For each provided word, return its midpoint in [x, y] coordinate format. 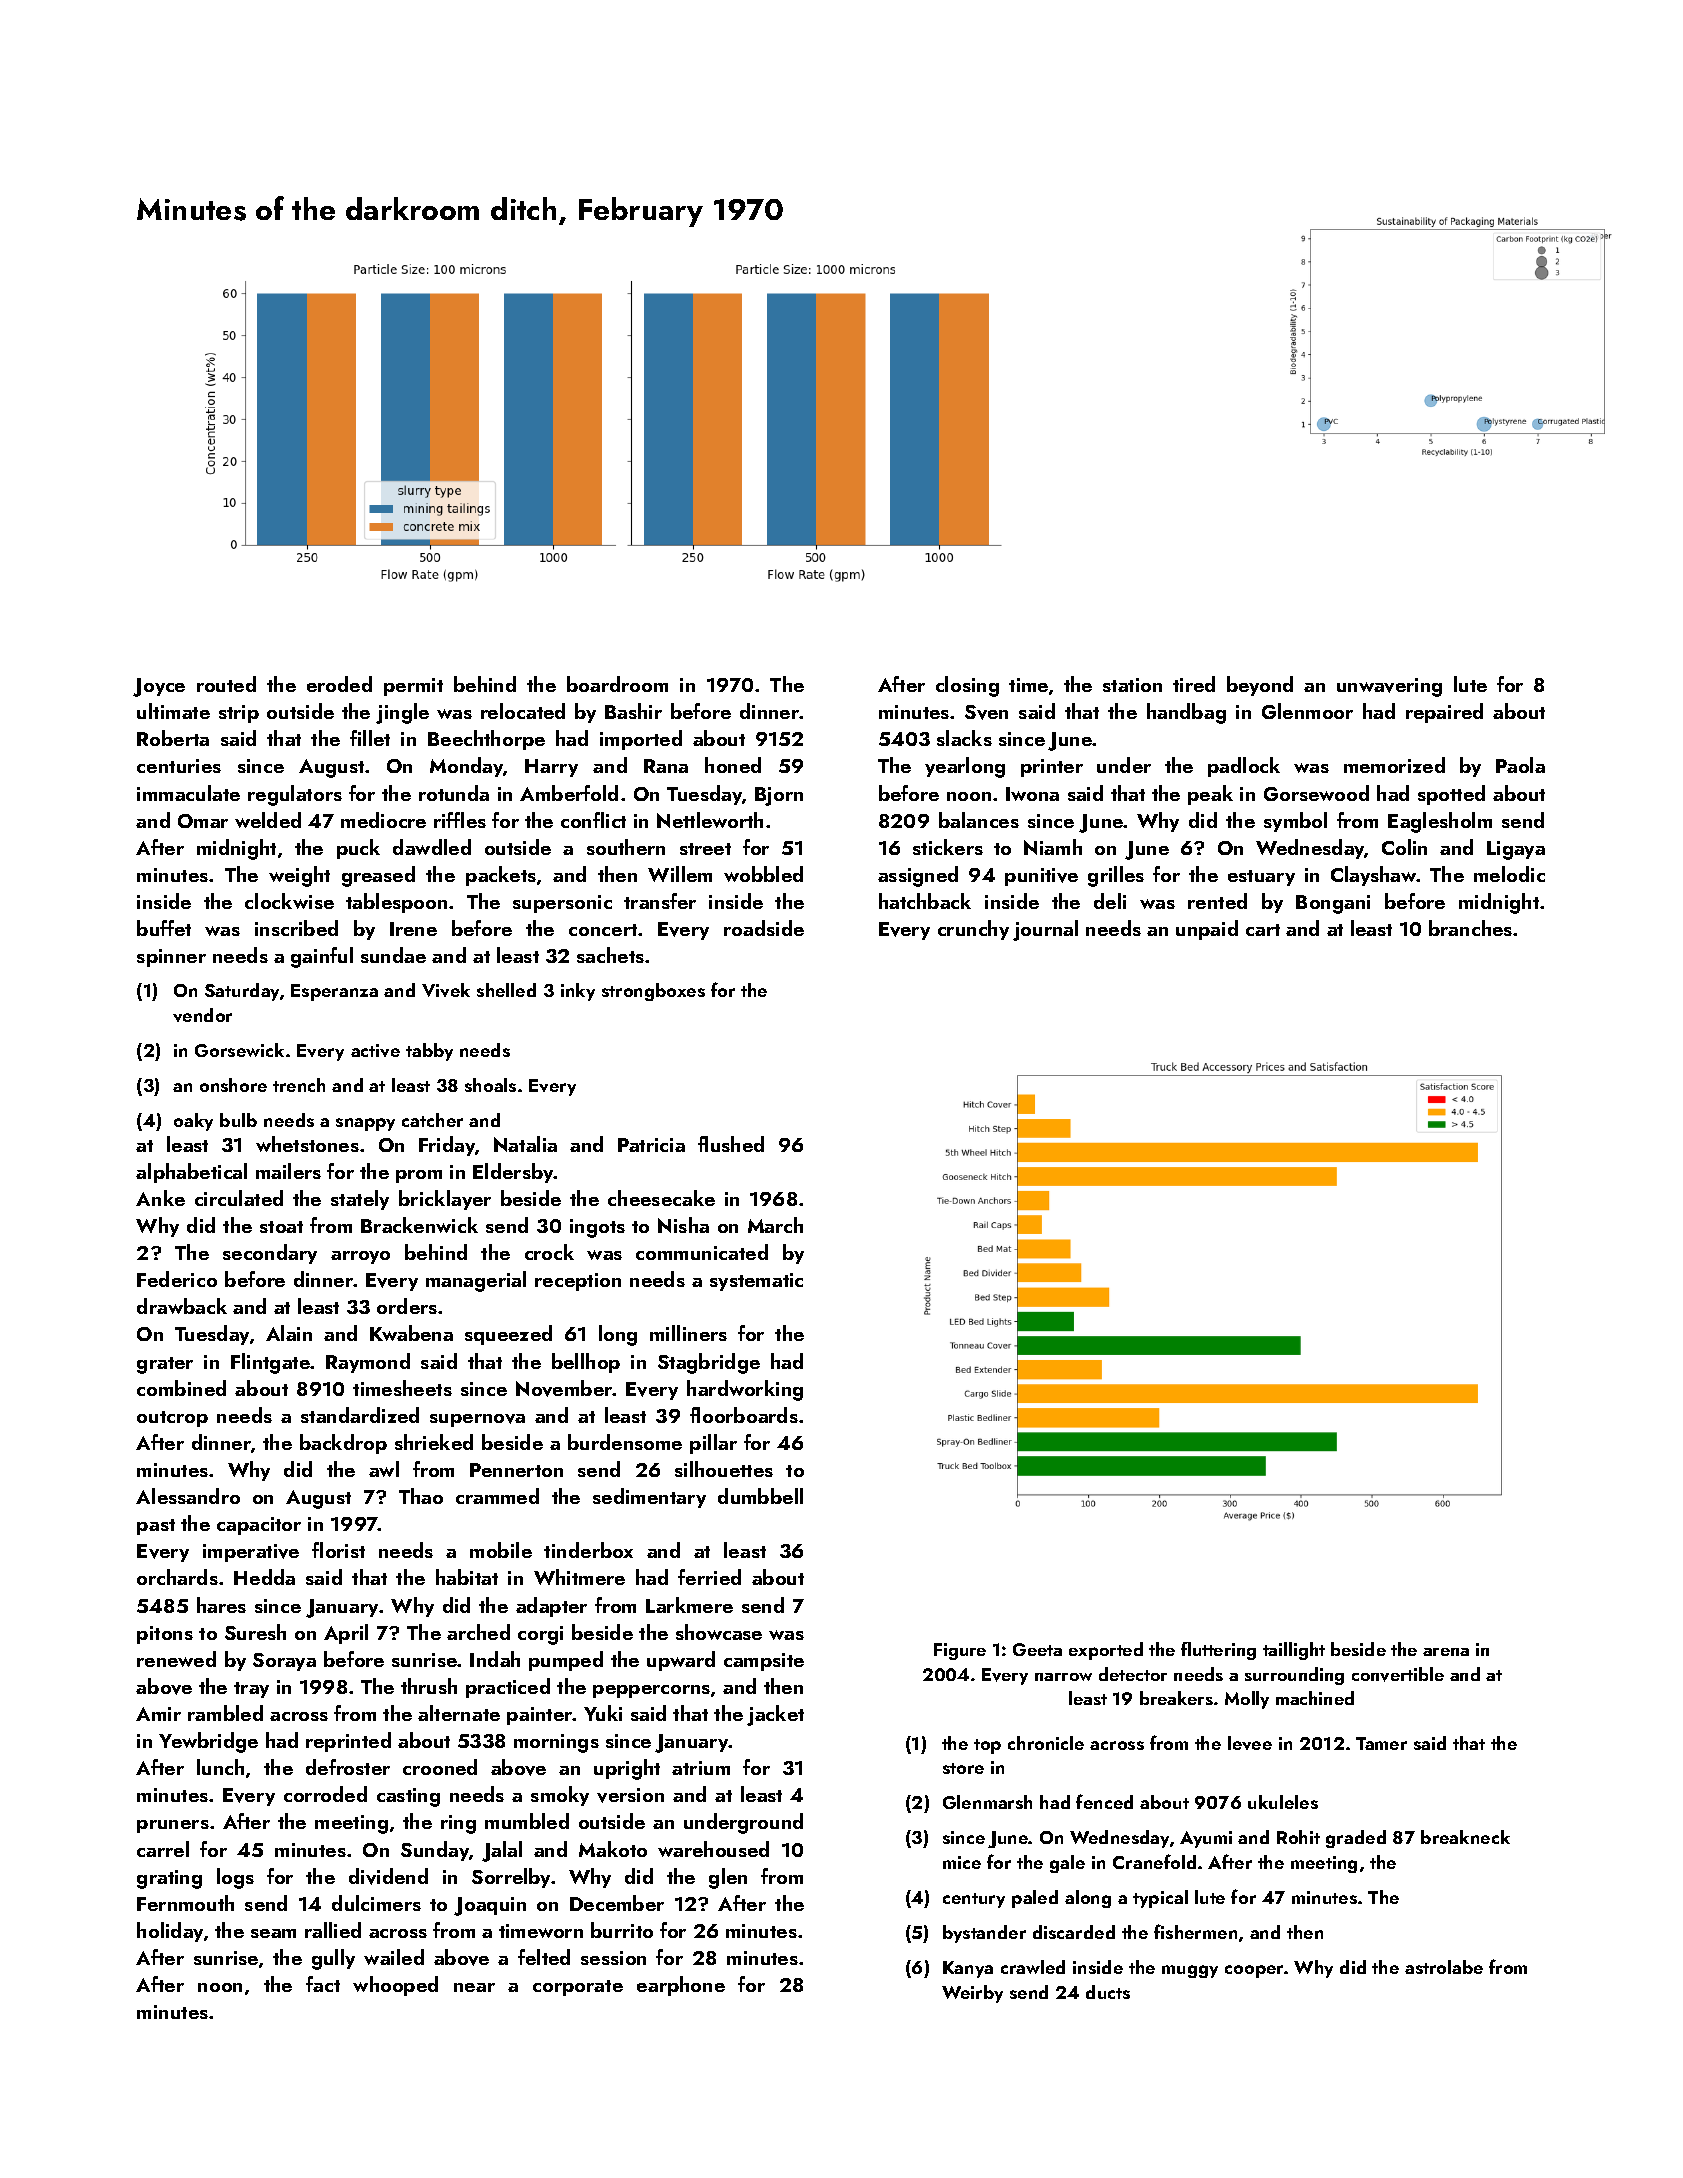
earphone [681, 1986]
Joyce [159, 687]
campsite [764, 1662]
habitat [467, 1577]
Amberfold [569, 793]
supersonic [562, 904]
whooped [395, 1986]
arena [1446, 1652]
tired [1194, 684]
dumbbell [760, 1496]
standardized [360, 1415]
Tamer [1381, 1743]
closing [967, 686]
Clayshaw [1374, 876]
